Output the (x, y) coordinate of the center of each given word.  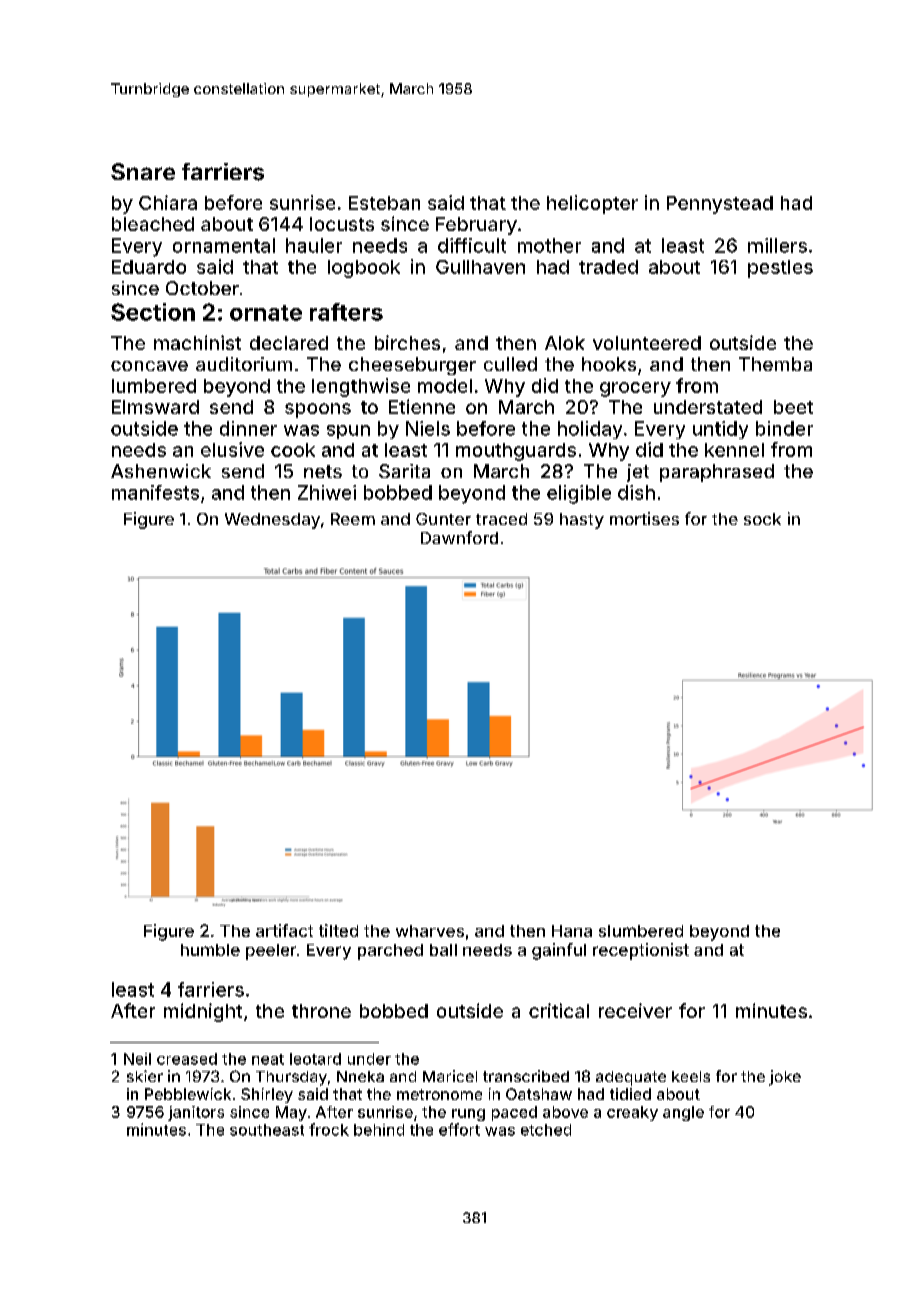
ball (443, 950)
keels (691, 1076)
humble (210, 950)
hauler (314, 245)
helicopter (592, 204)
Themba (775, 364)
